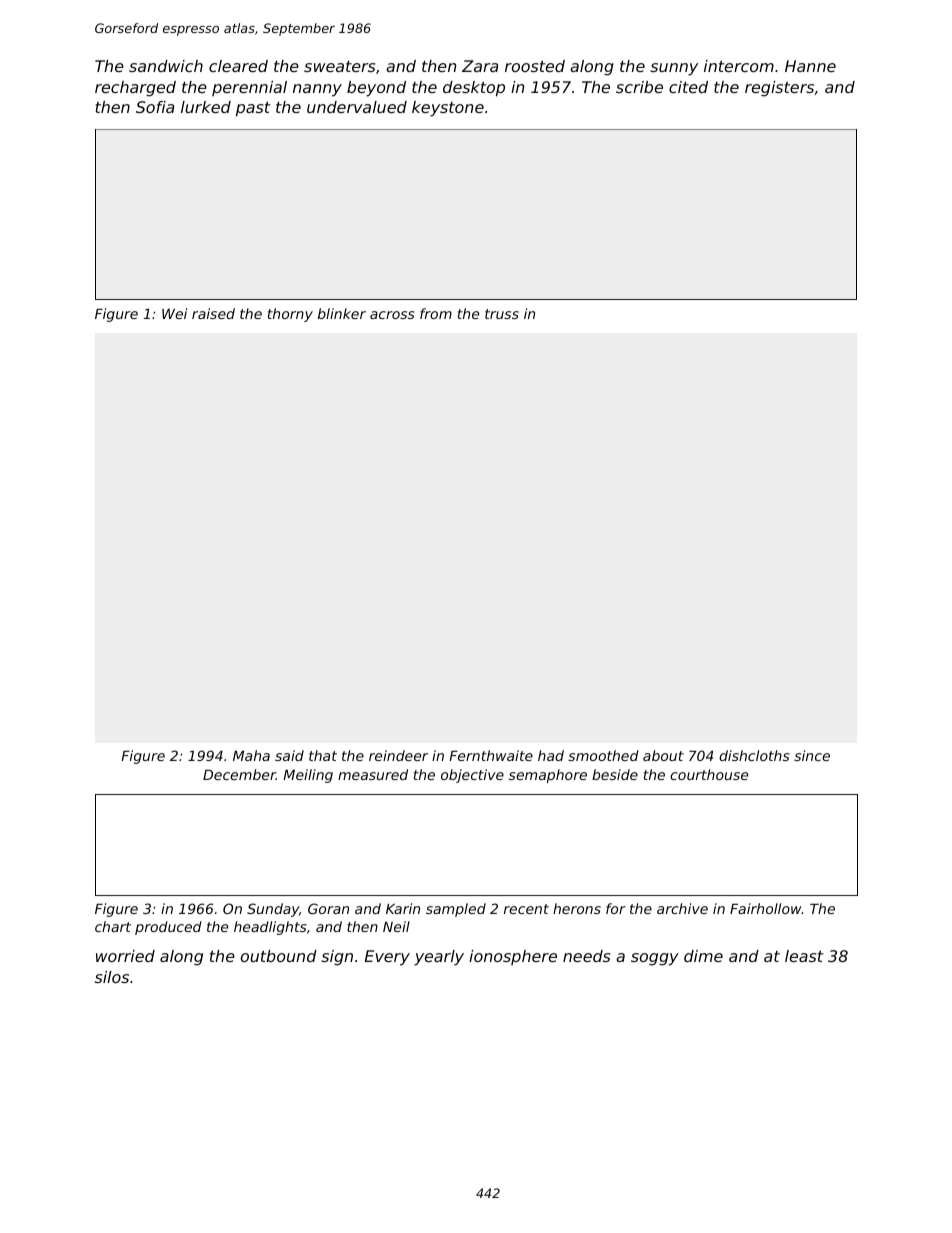  What do you see at coordinates (373, 774) in the screenshot?
I see `measured` at bounding box center [373, 774].
